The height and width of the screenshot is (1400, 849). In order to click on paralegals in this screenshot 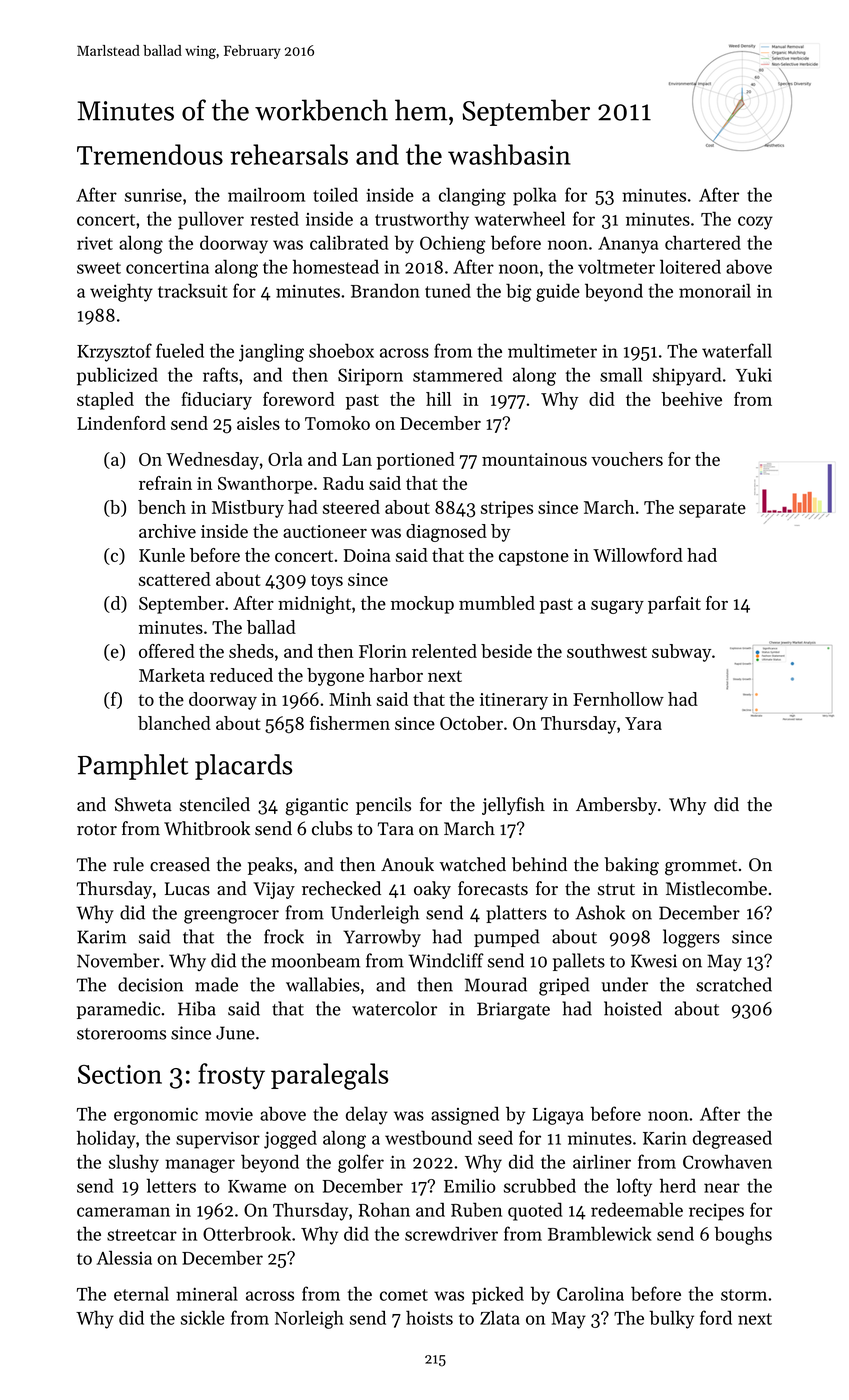, I will do `click(329, 1076)`.
